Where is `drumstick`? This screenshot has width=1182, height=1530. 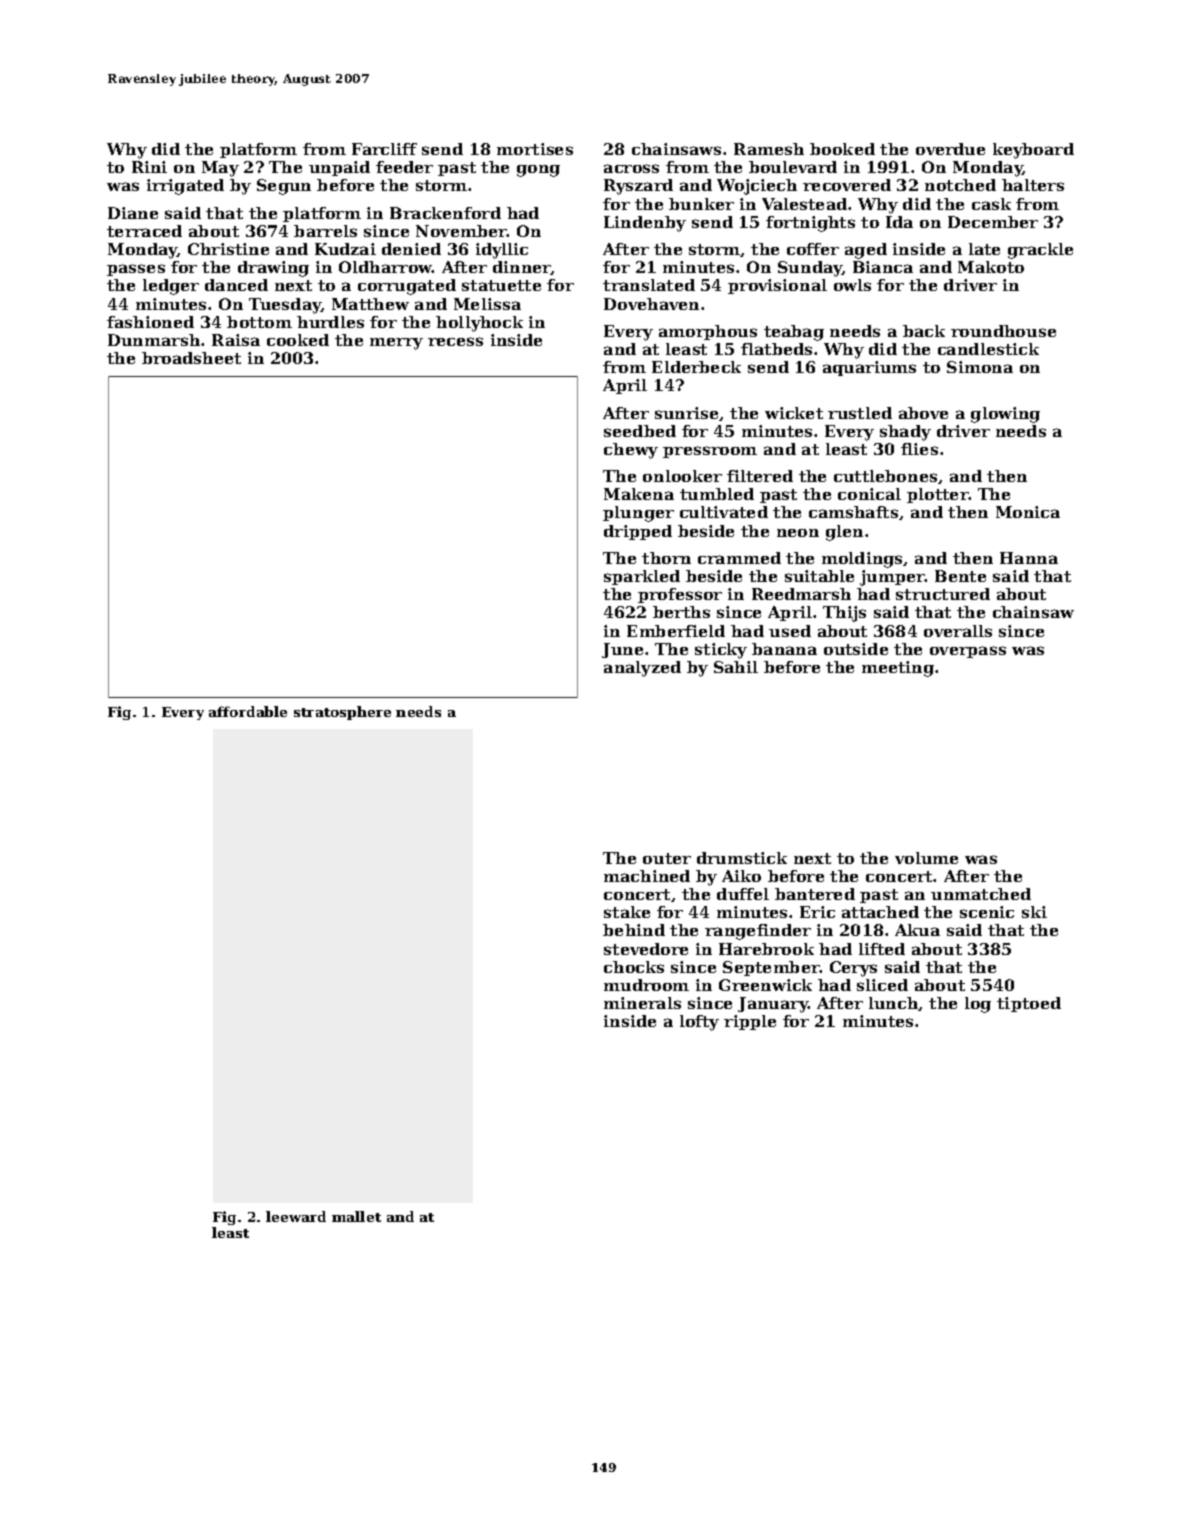
drumstick is located at coordinates (742, 858).
